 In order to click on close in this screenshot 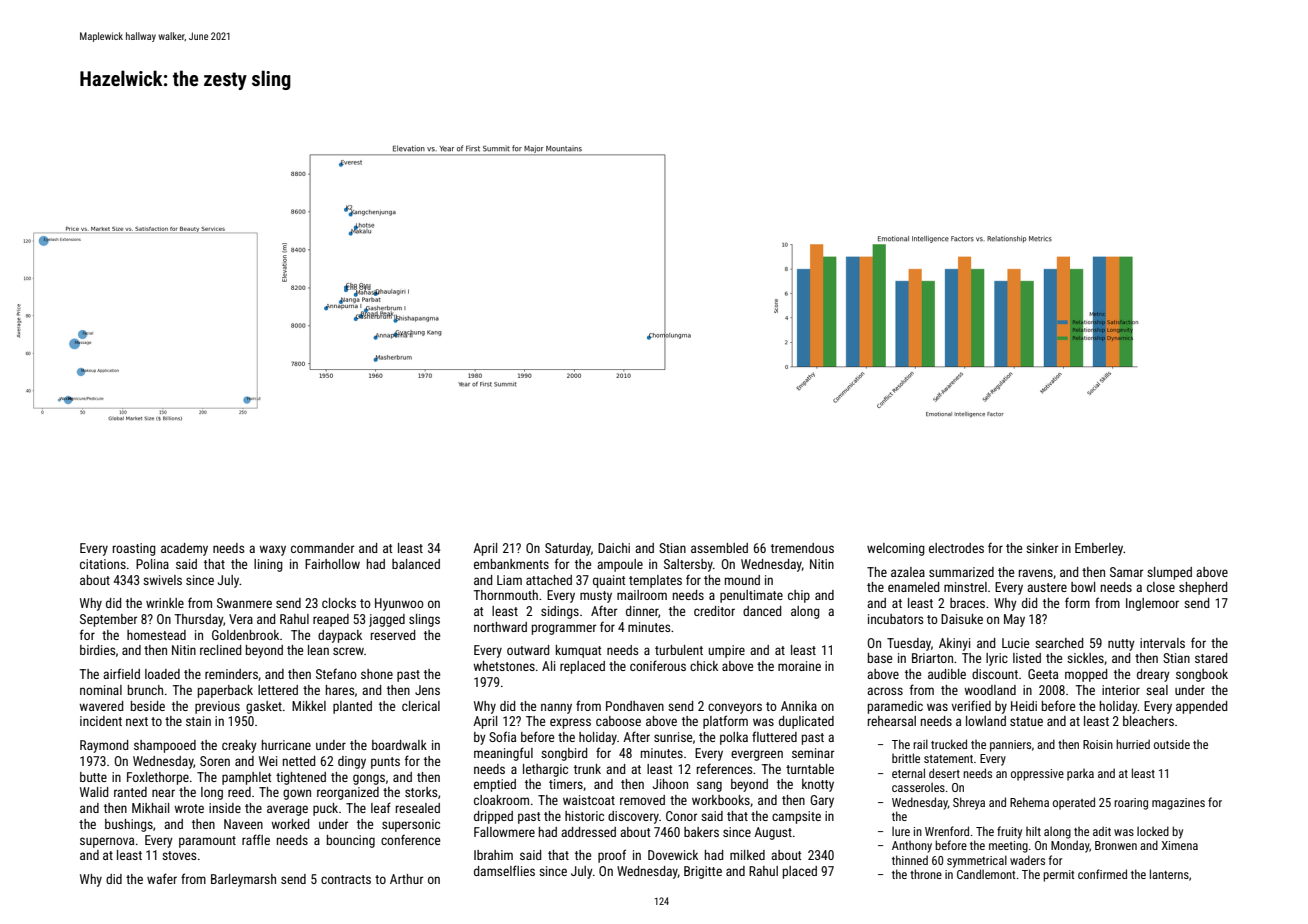, I will do `click(1161, 587)`.
